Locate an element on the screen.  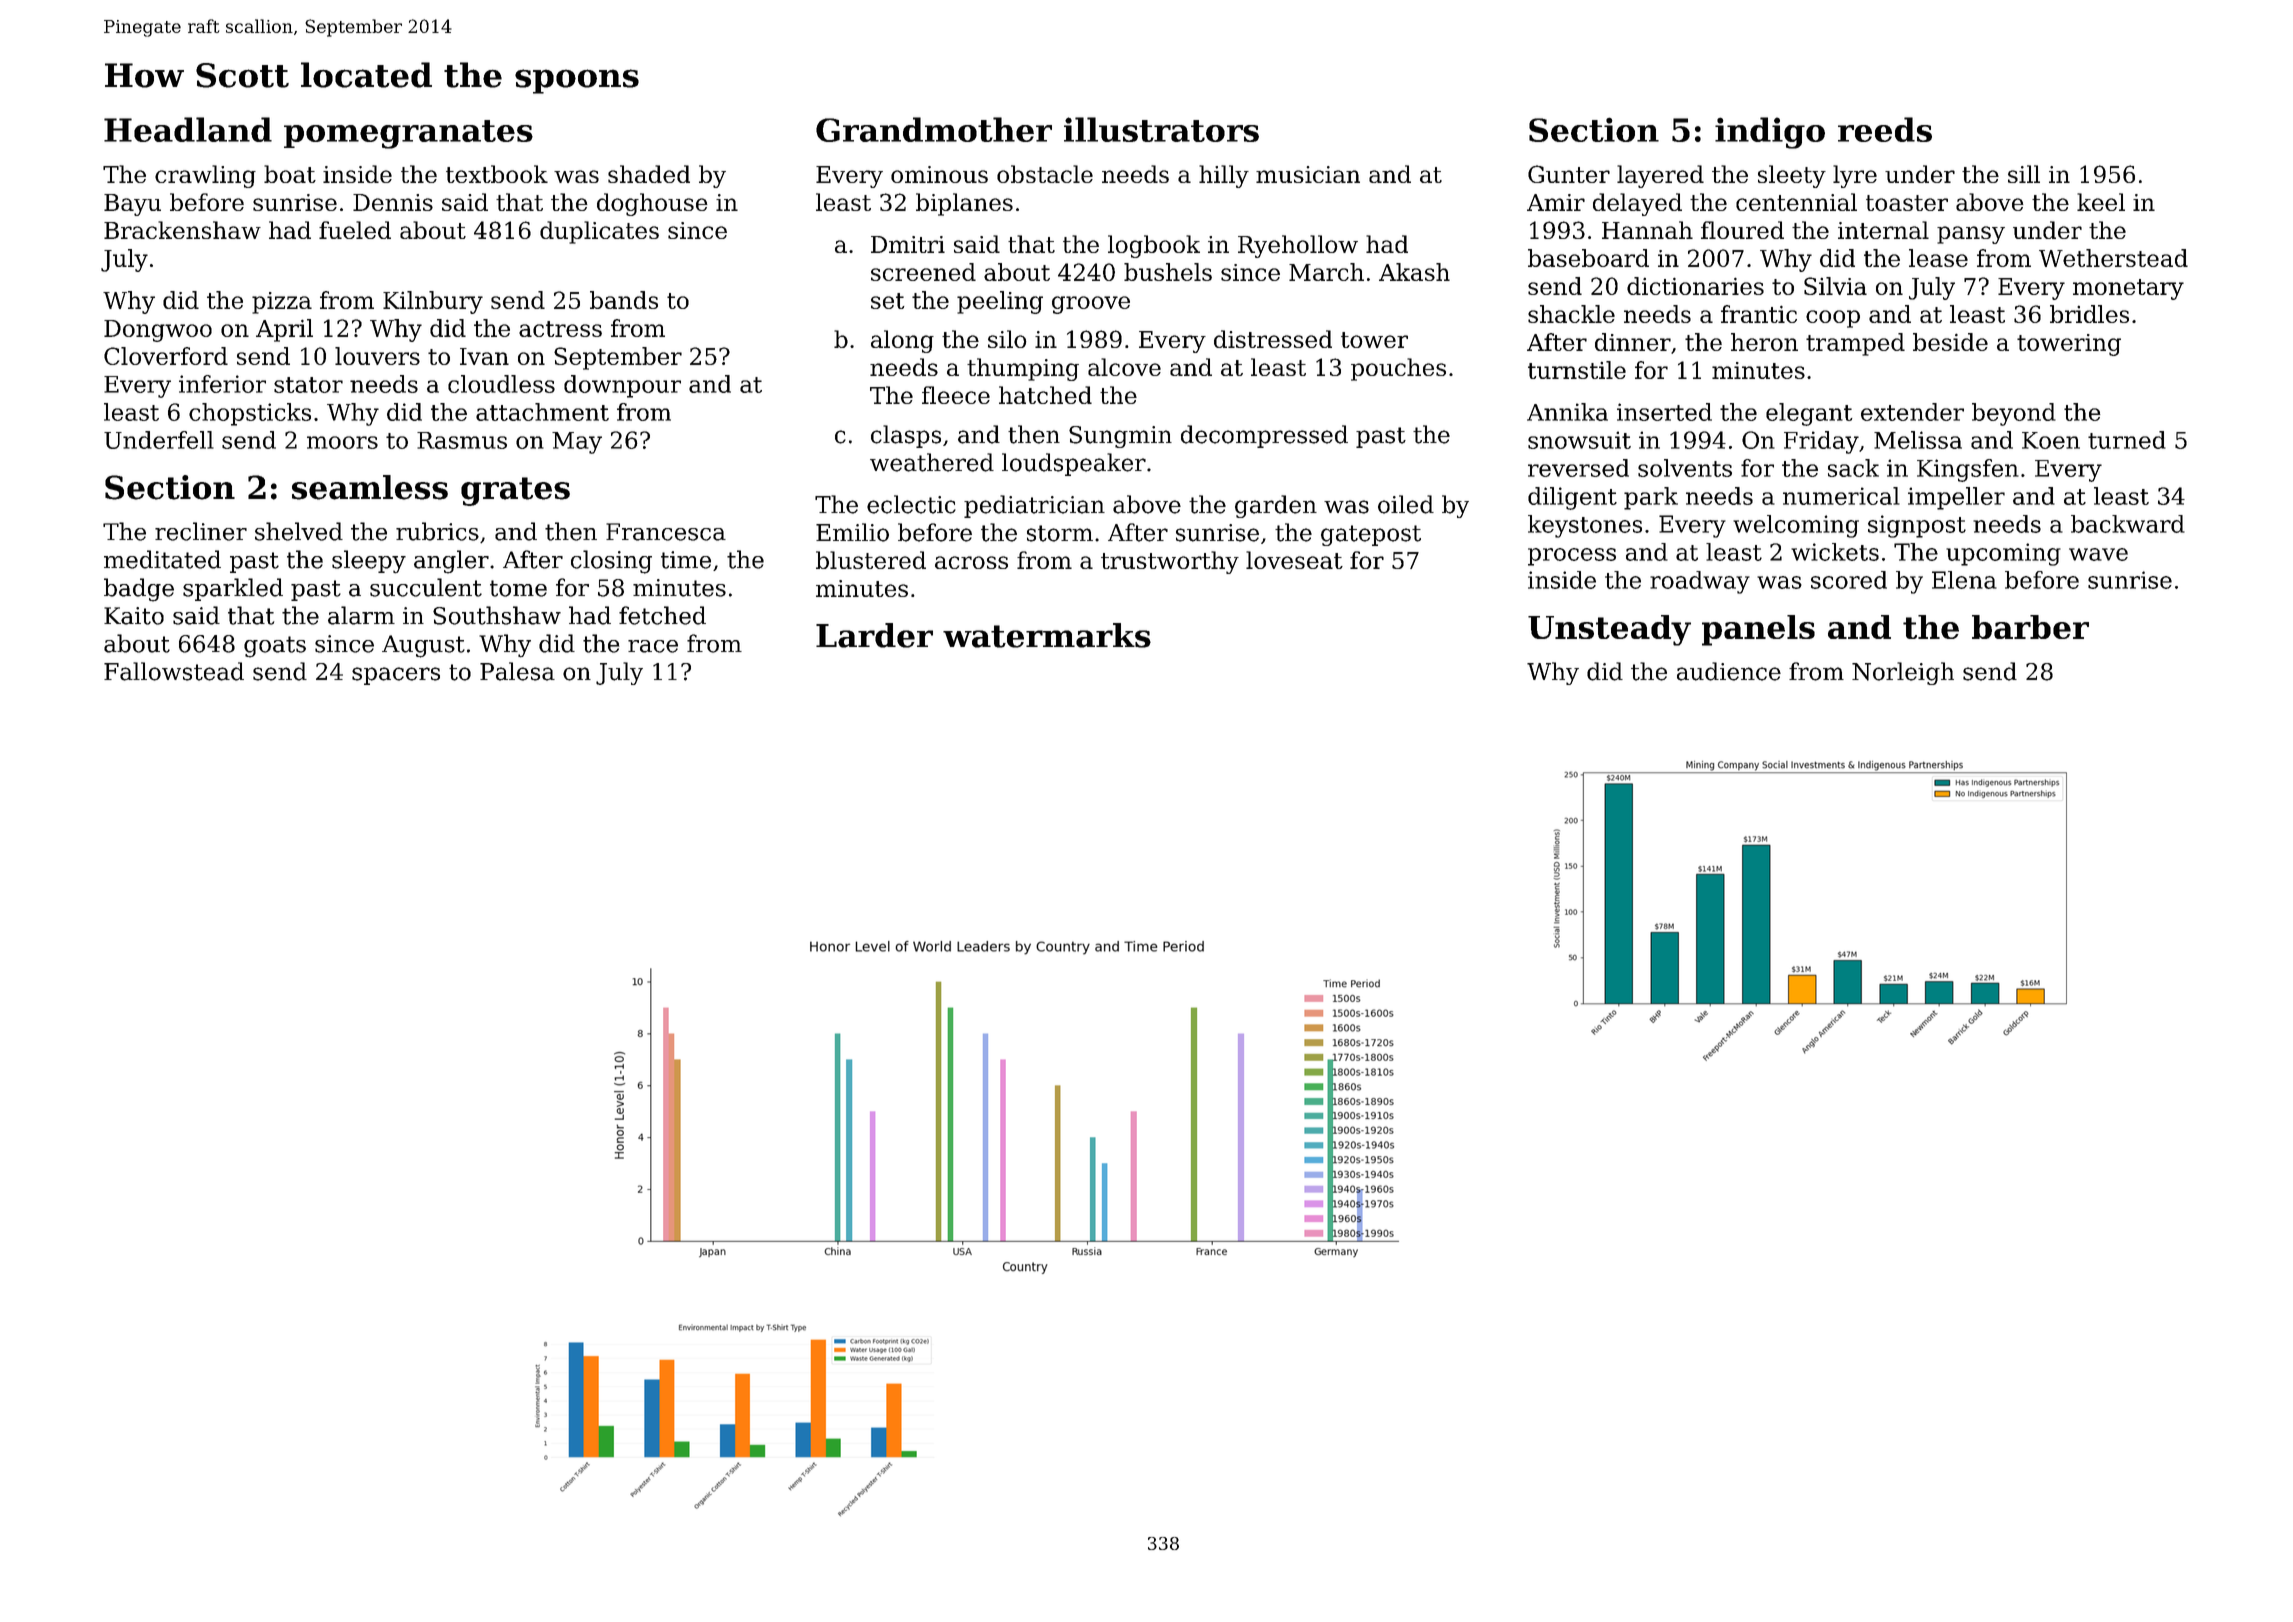
roadway is located at coordinates (1700, 582).
